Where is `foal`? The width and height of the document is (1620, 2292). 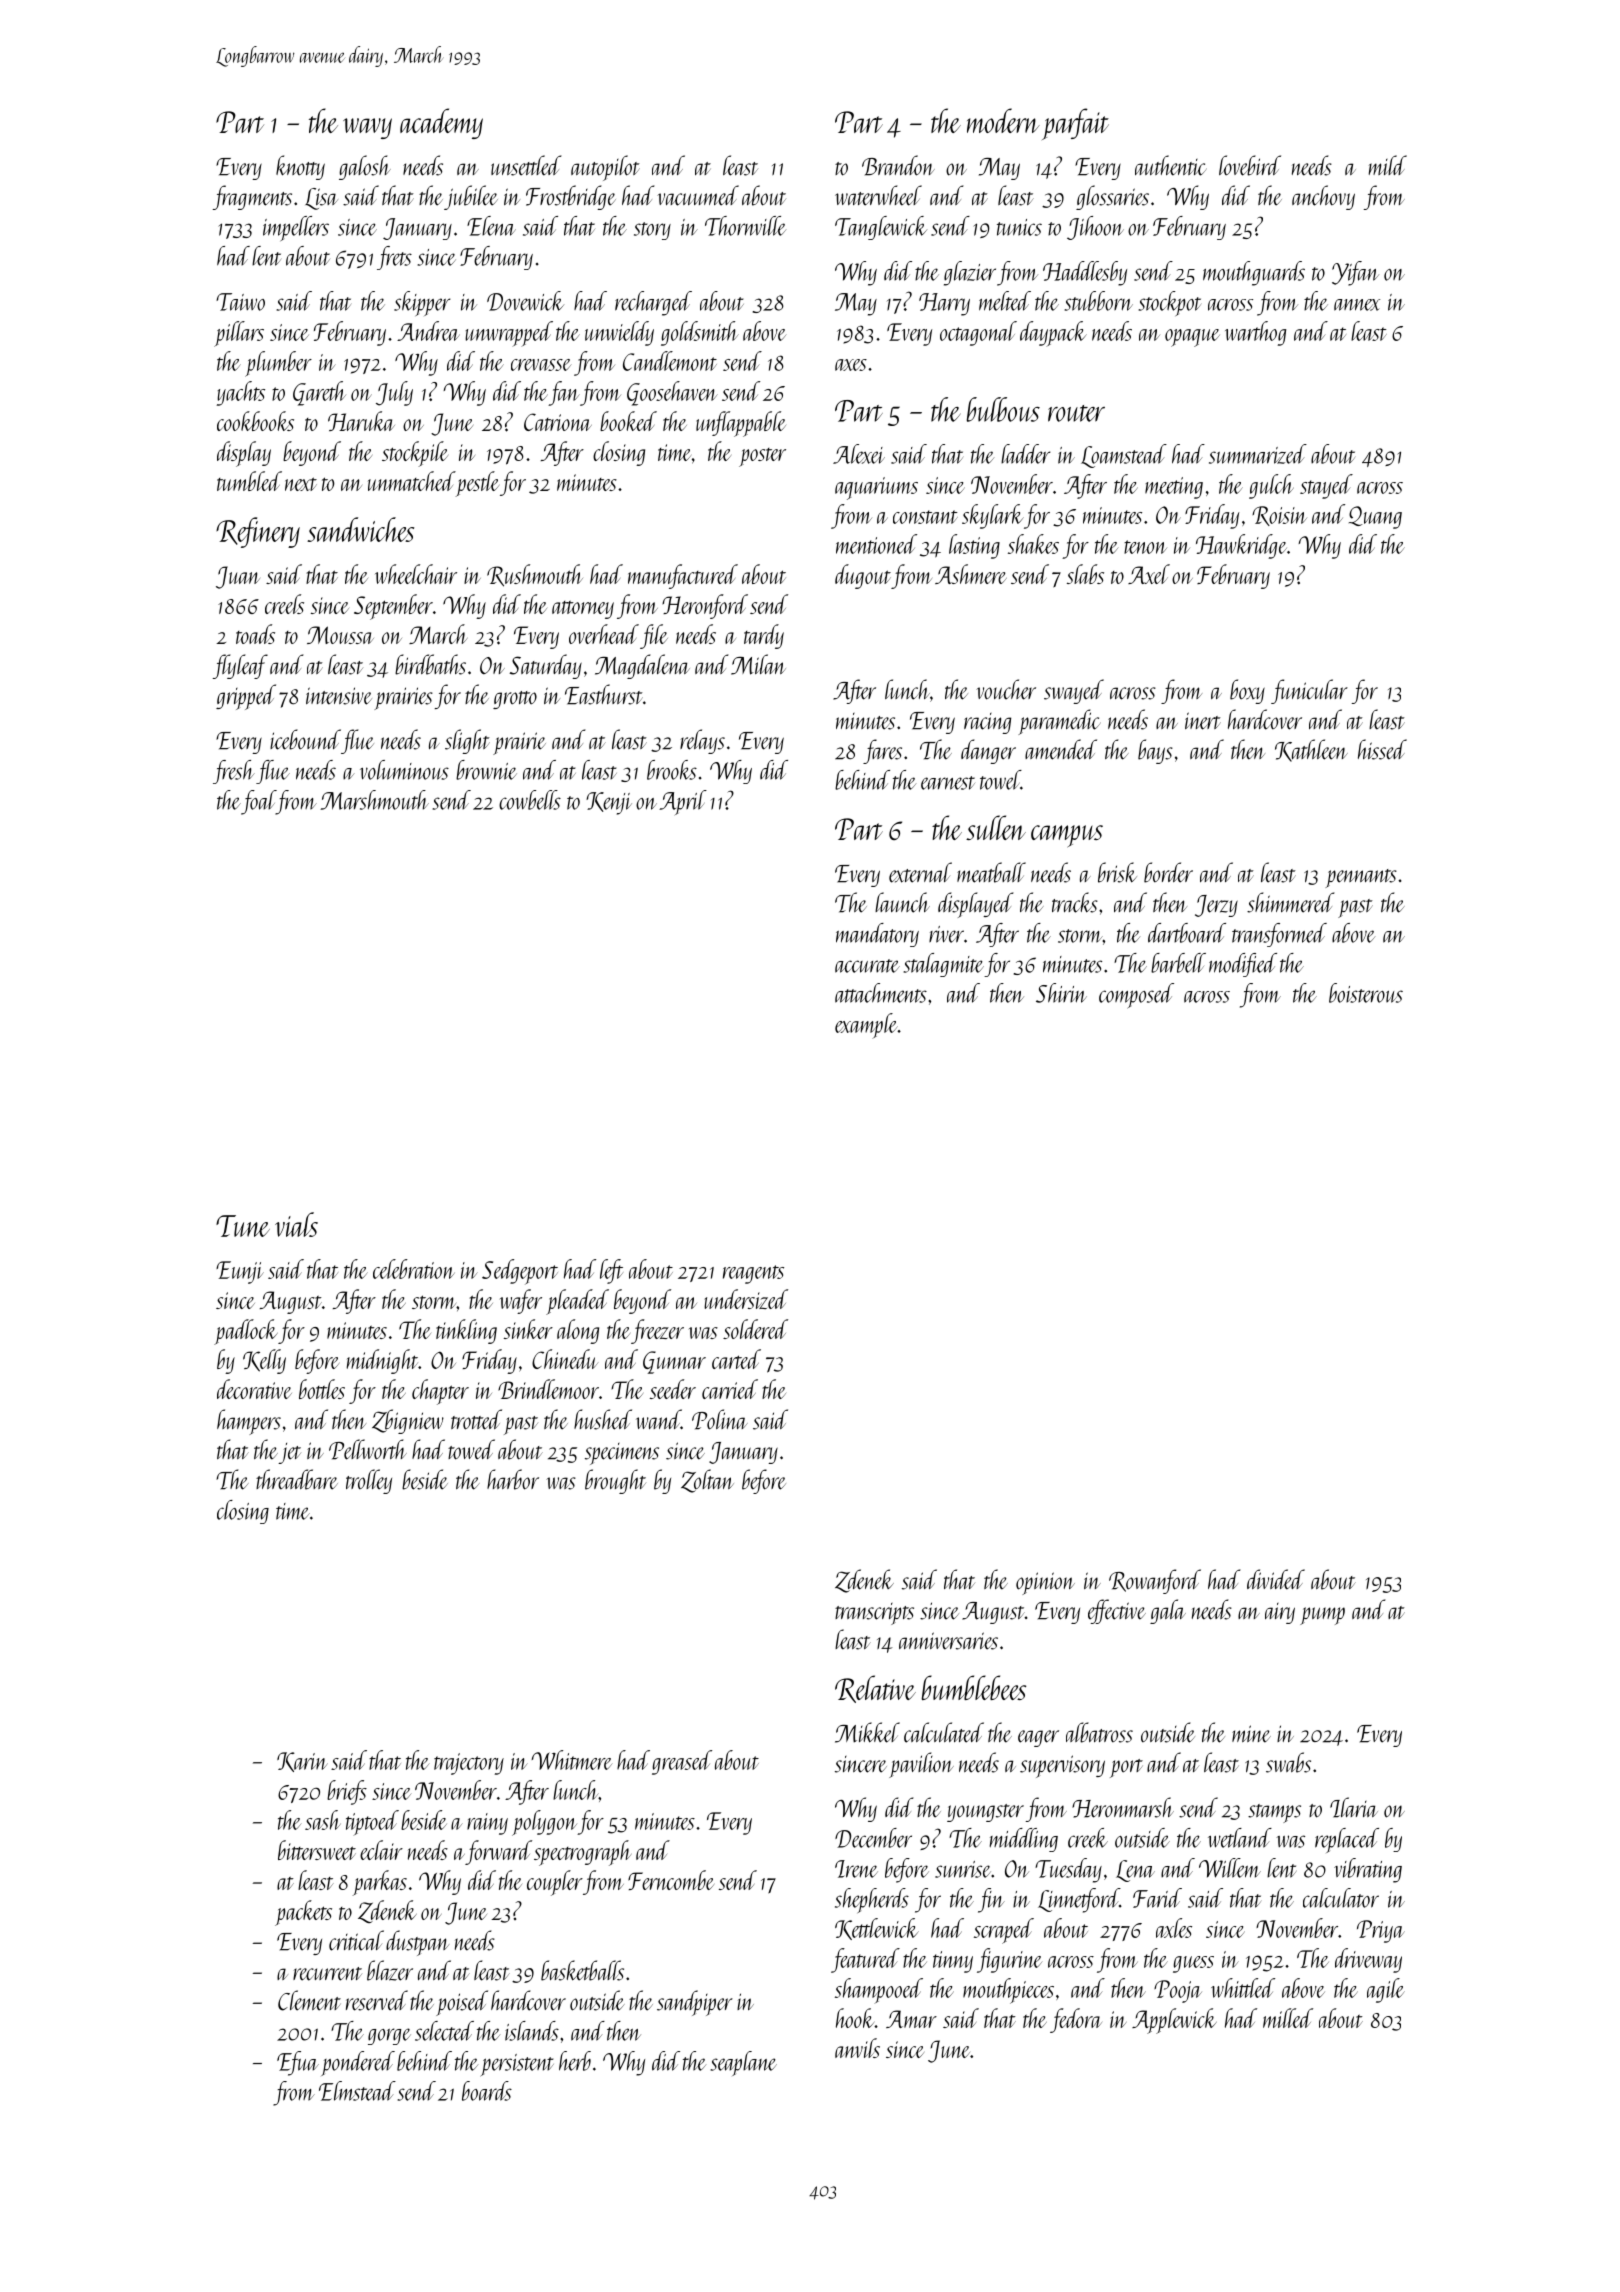
foal is located at coordinates (258, 802).
